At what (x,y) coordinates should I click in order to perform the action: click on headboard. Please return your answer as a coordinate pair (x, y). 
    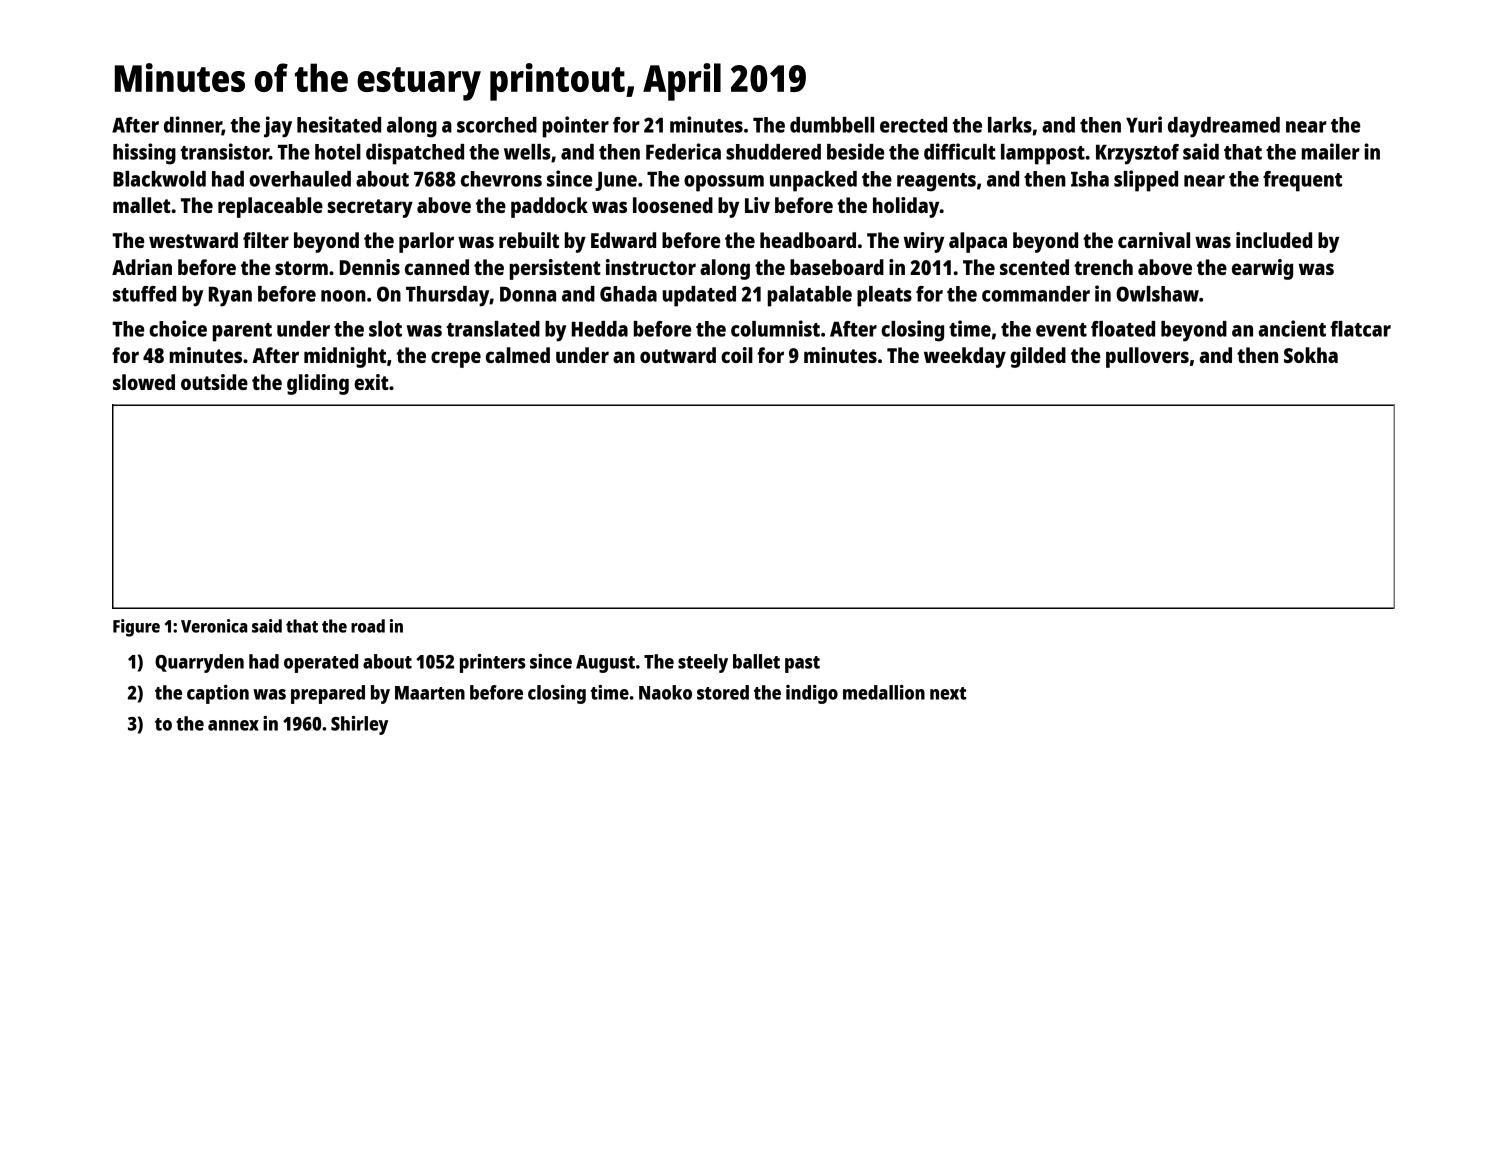
    Looking at the image, I should click on (808, 240).
